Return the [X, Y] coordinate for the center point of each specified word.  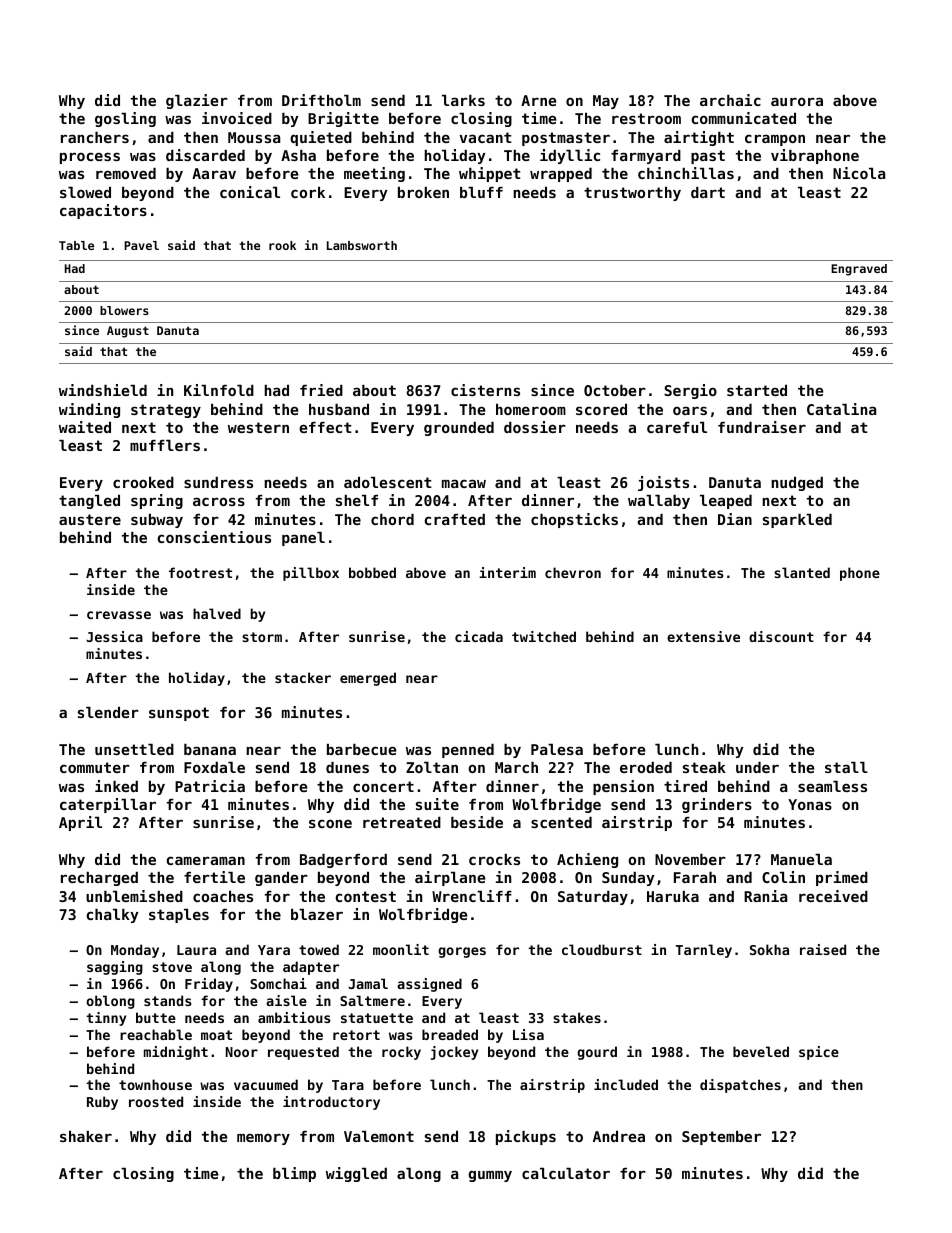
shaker [86, 1136]
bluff [481, 192]
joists [663, 483]
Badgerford [343, 861]
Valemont [379, 1136]
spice [819, 1053]
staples [179, 916]
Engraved [859, 270]
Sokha [769, 949]
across [219, 501]
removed [126, 173]
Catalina [841, 409]
